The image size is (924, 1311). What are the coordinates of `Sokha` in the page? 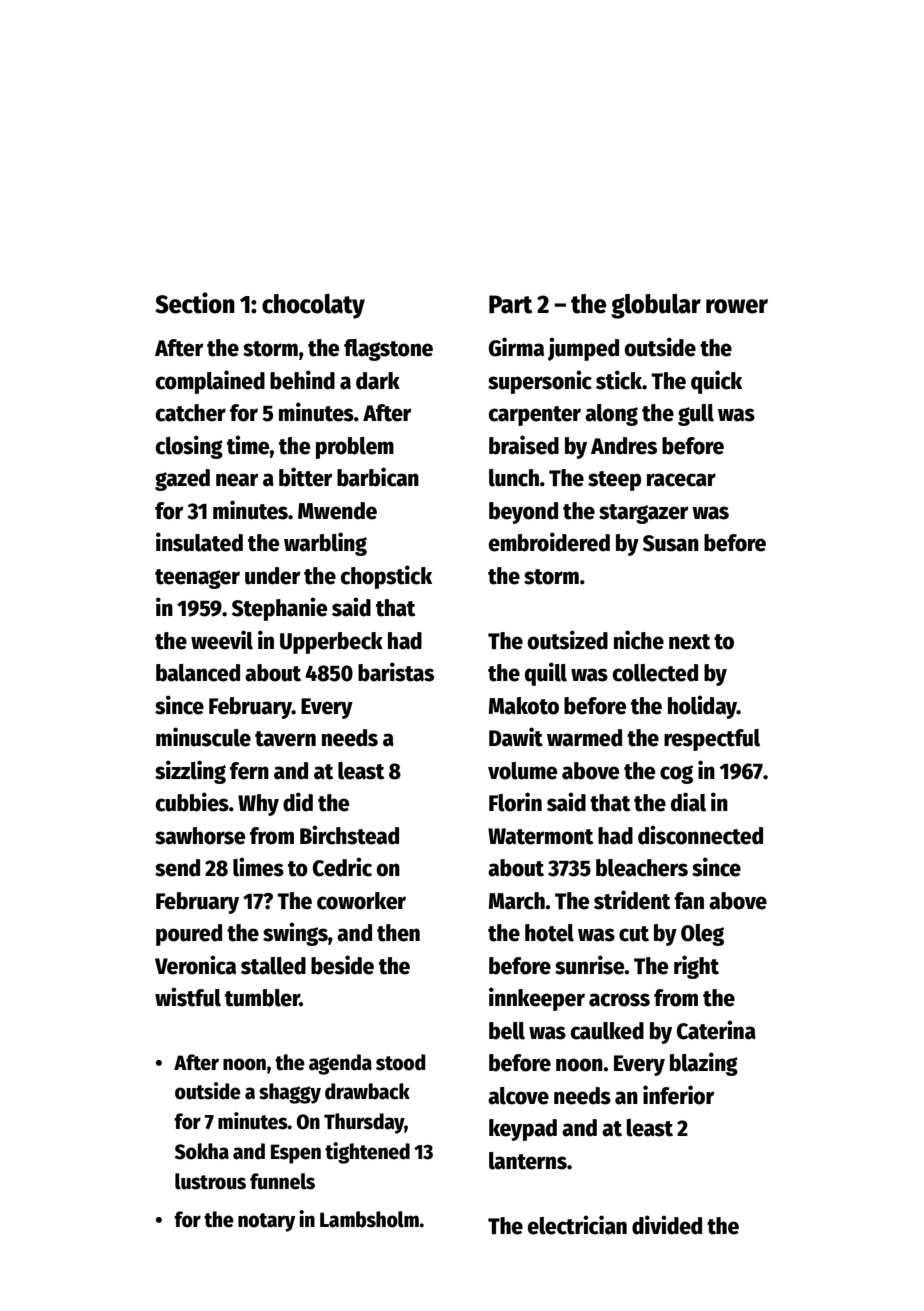 It's located at (202, 1151).
